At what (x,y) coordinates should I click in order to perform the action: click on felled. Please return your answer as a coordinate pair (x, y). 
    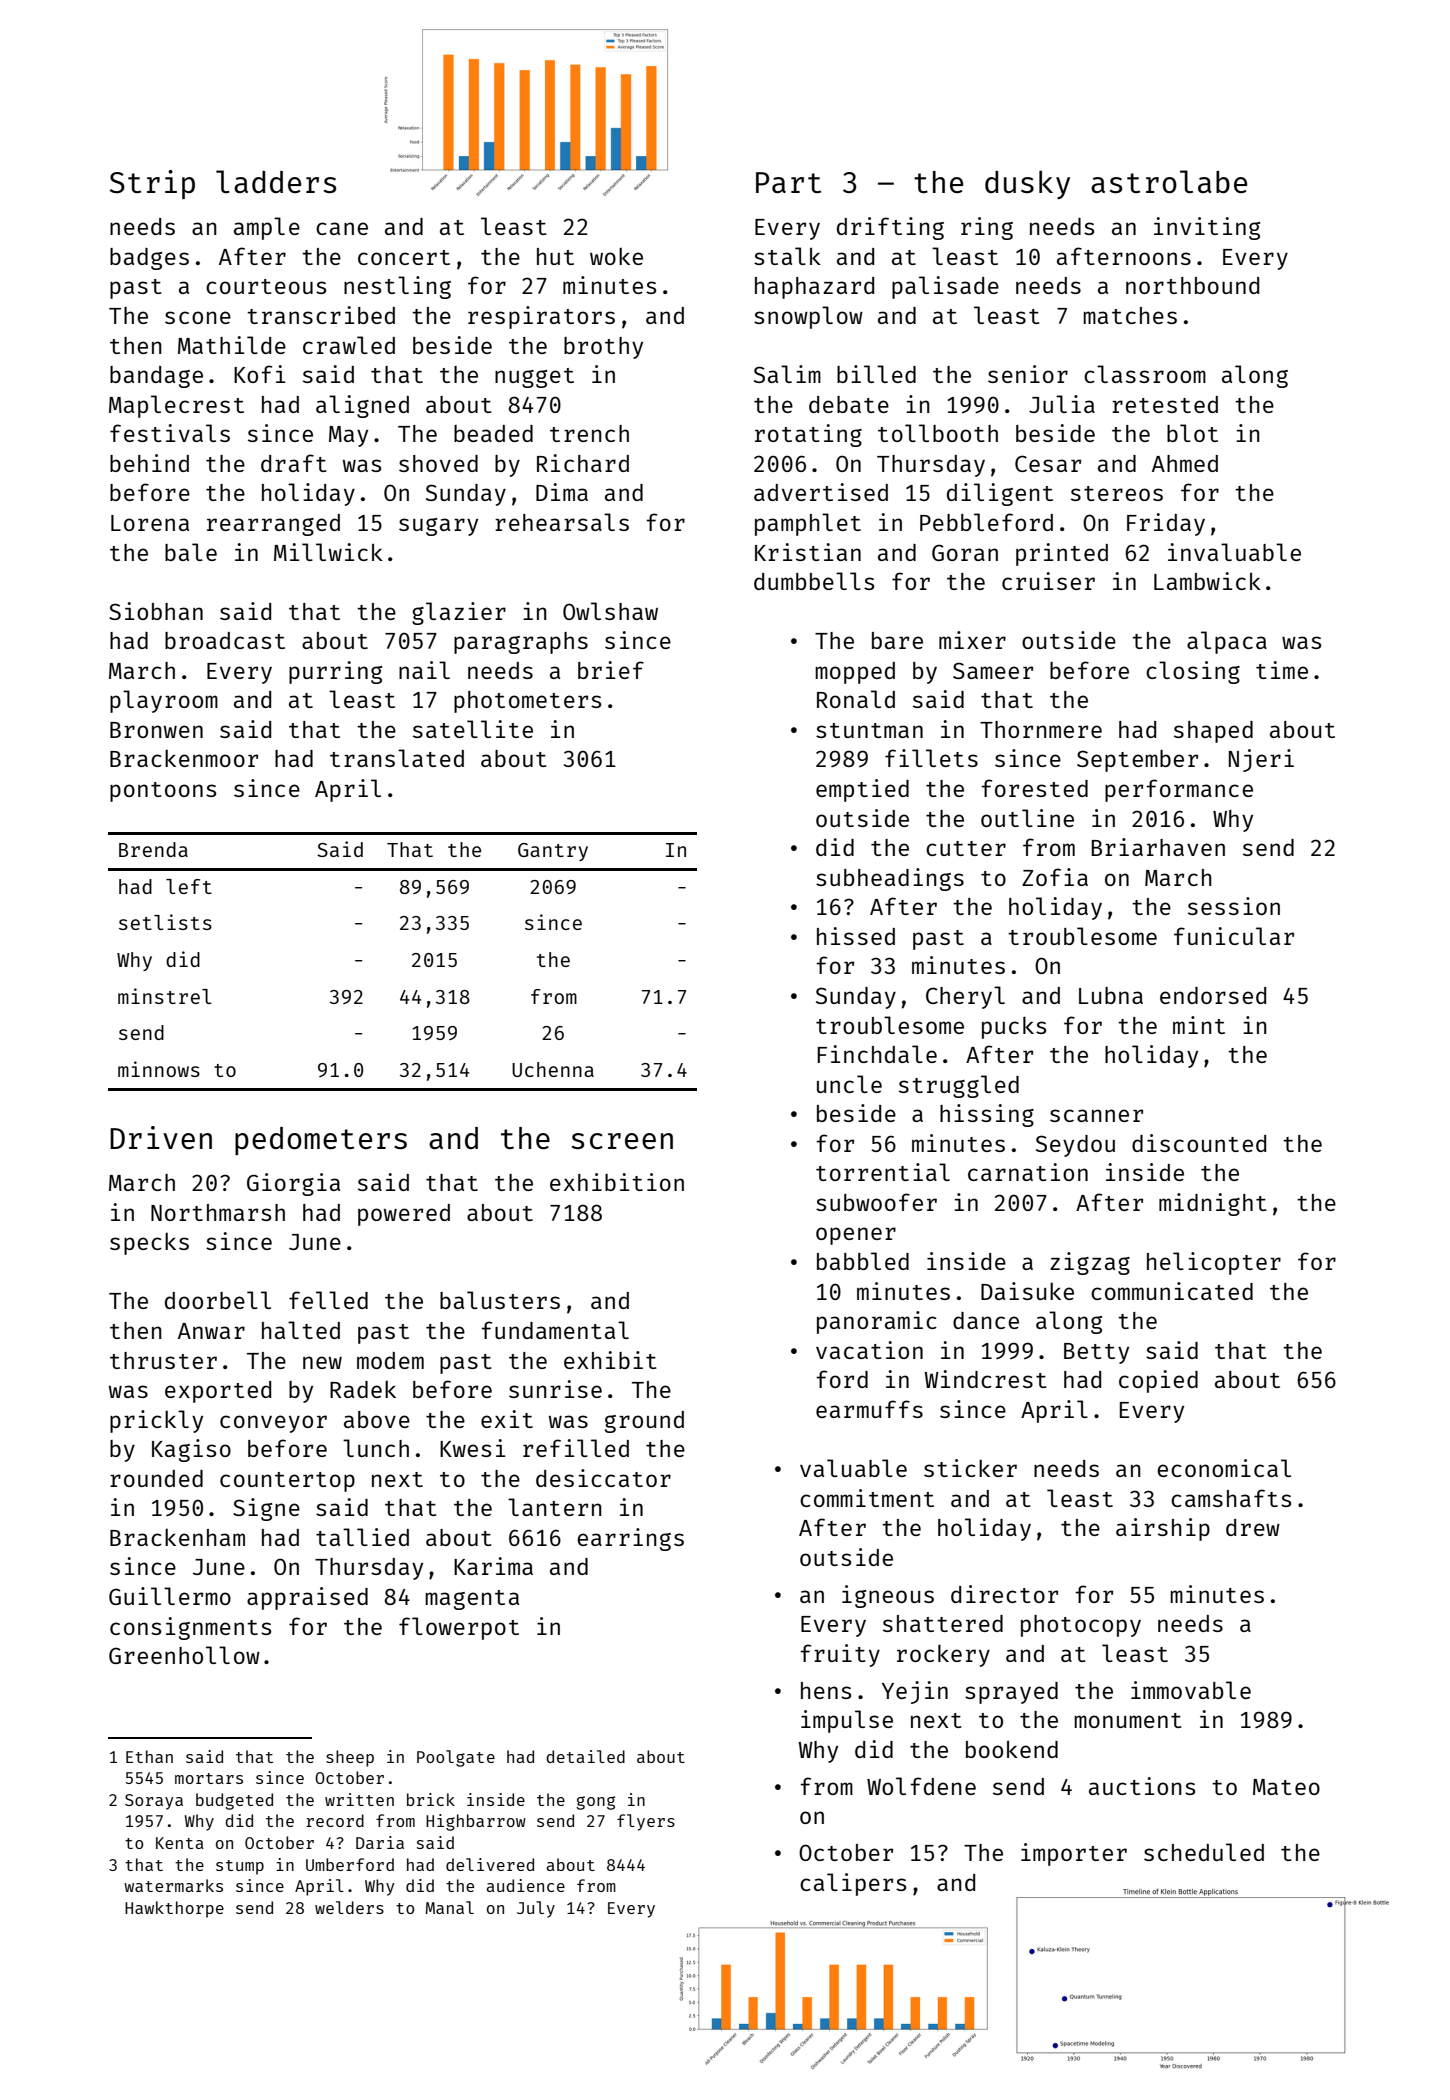
    Looking at the image, I should click on (328, 1300).
